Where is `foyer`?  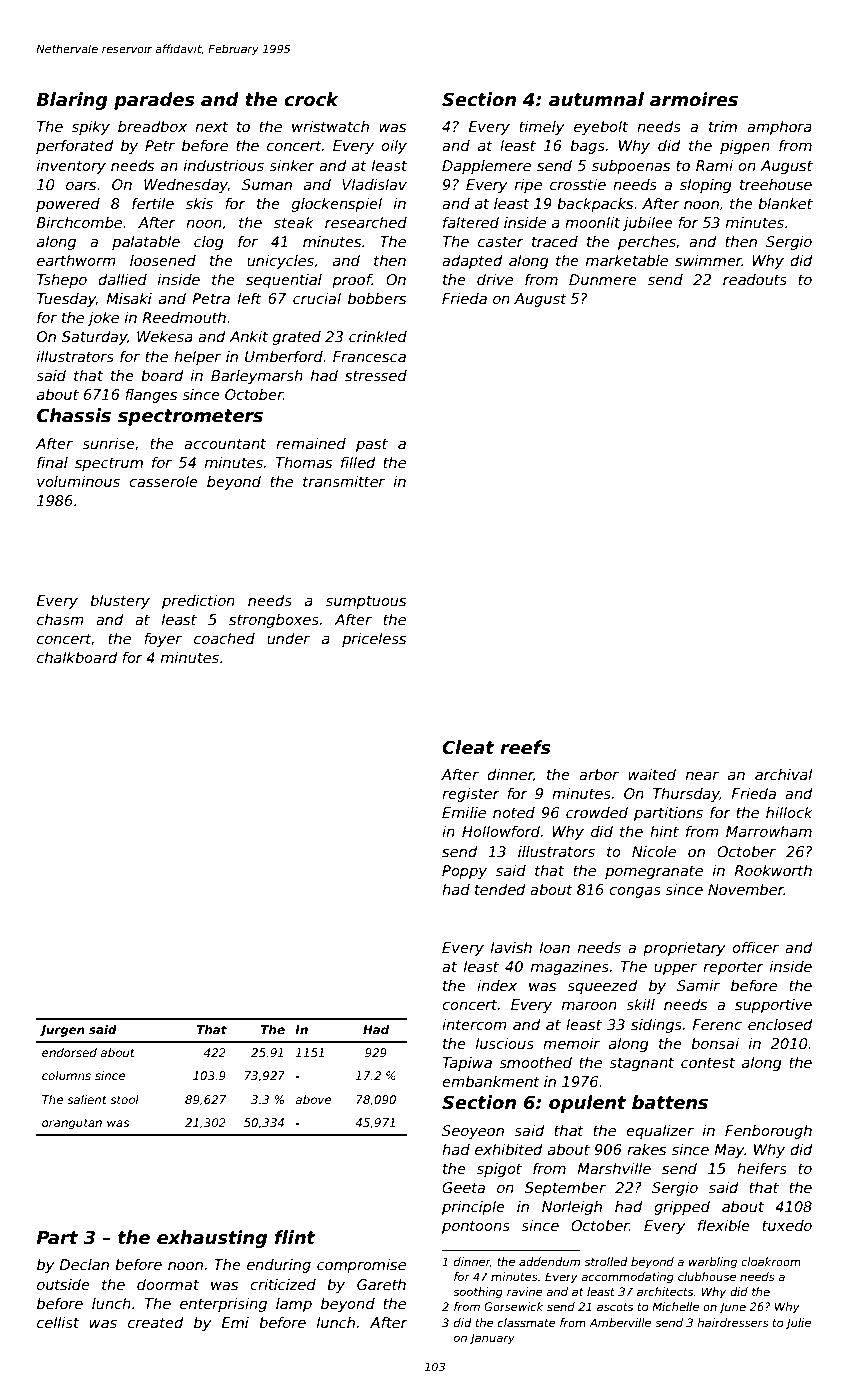
foyer is located at coordinates (163, 640).
